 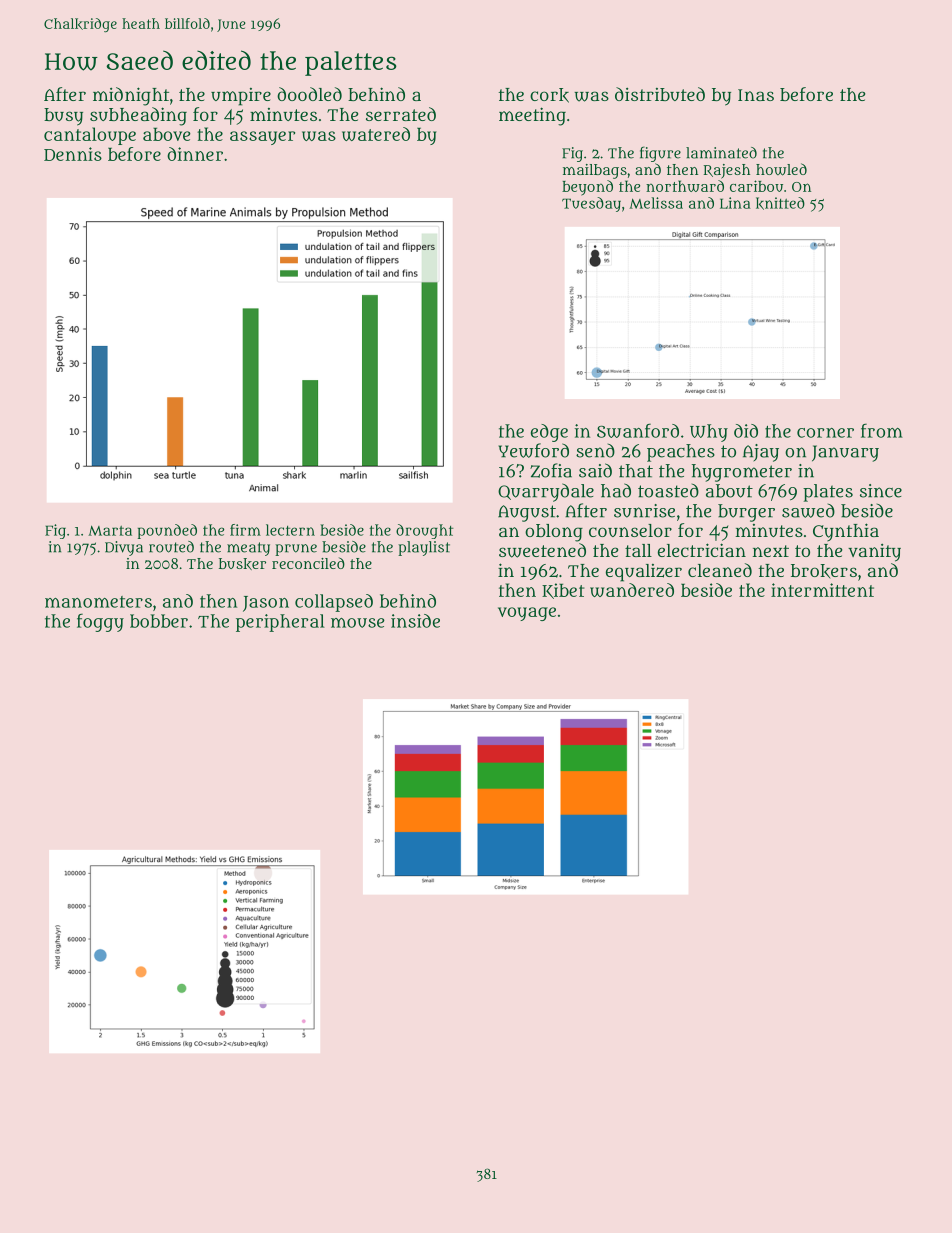 I want to click on Lina, so click(x=735, y=203).
